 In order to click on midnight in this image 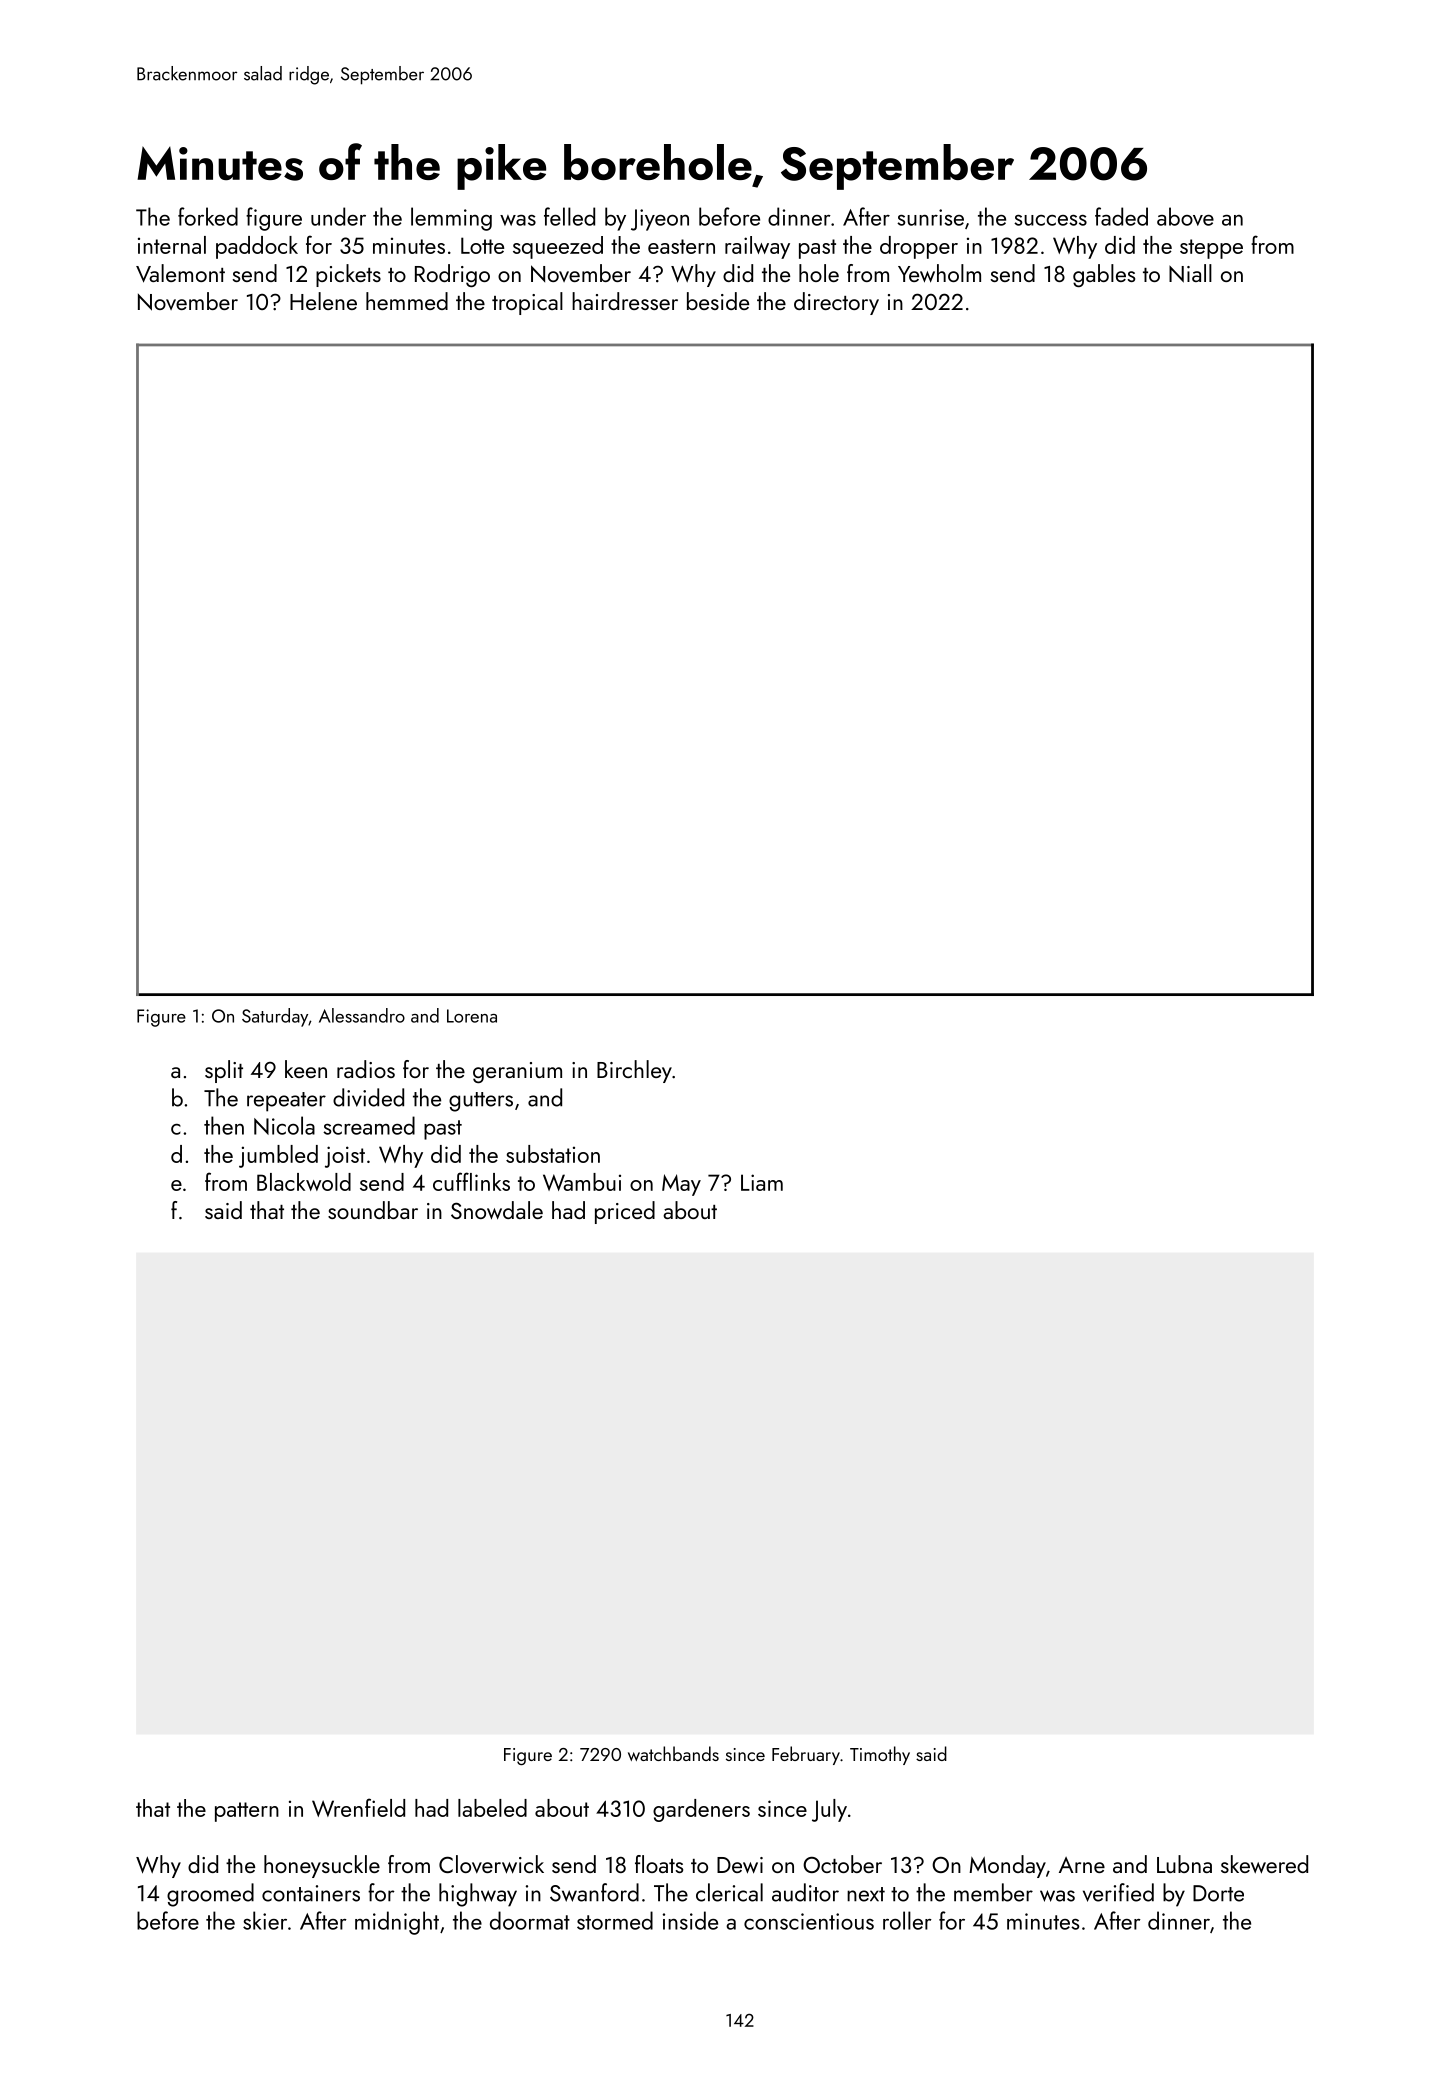, I will do `click(397, 1923)`.
